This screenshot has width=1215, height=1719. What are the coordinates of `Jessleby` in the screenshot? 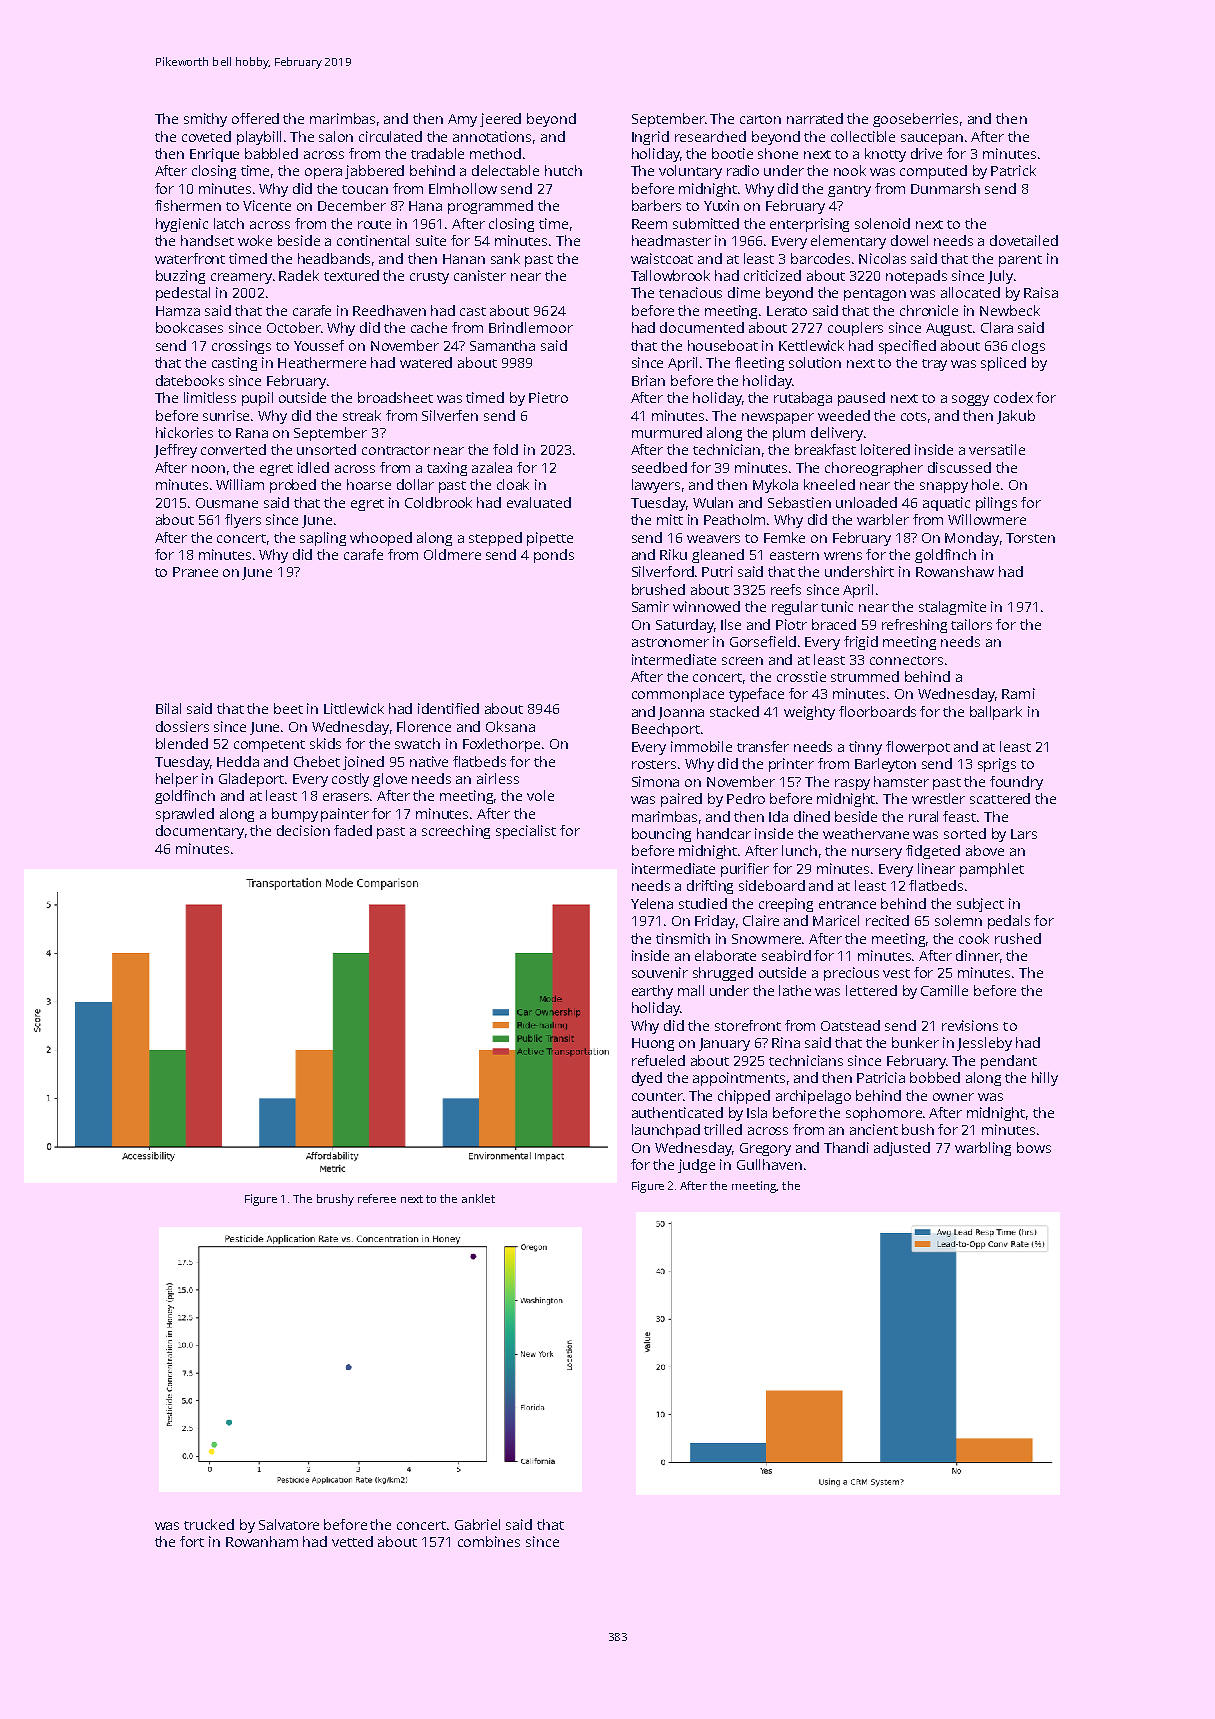 It's located at (984, 1044).
